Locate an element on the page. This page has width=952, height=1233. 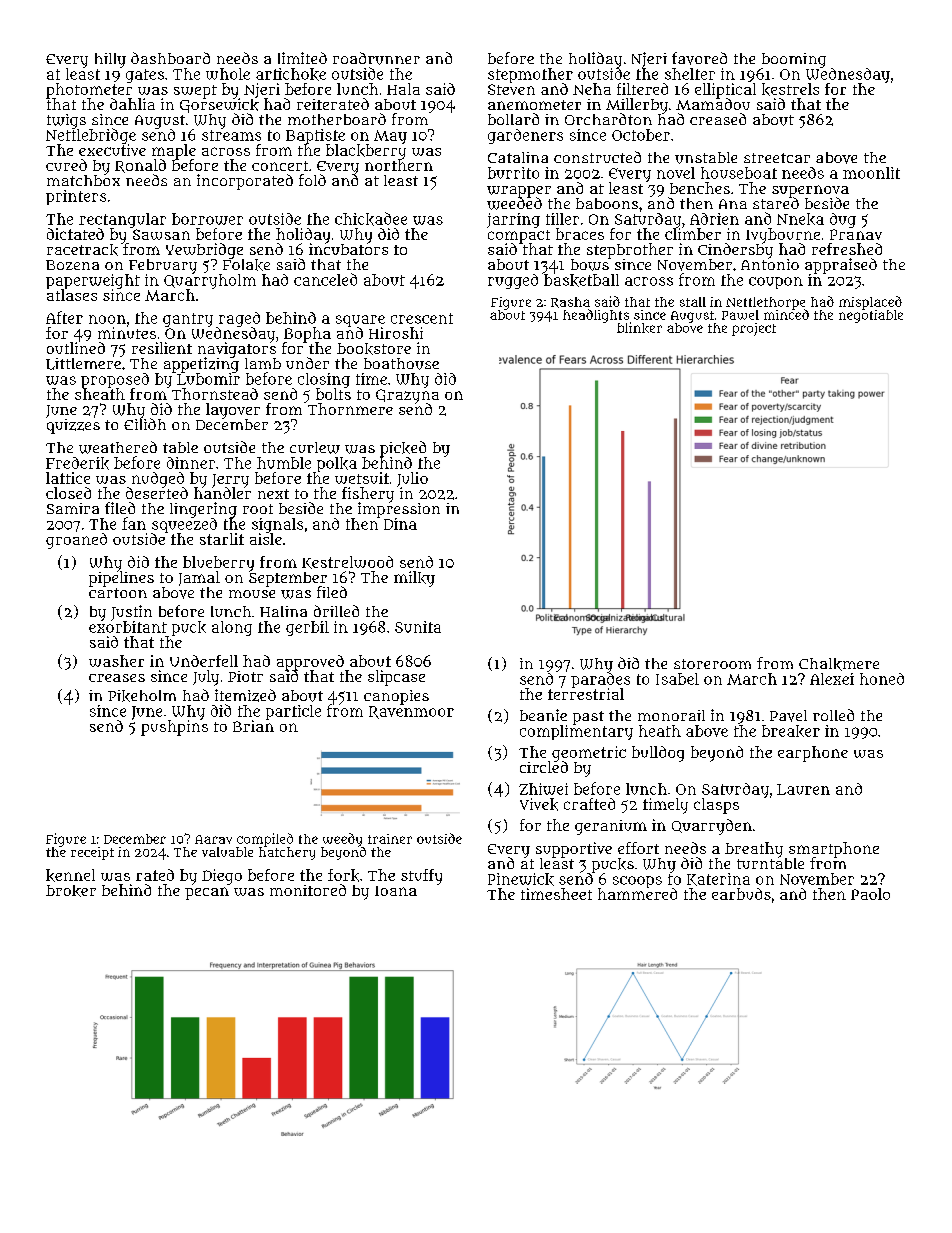
broker is located at coordinates (71, 891).
